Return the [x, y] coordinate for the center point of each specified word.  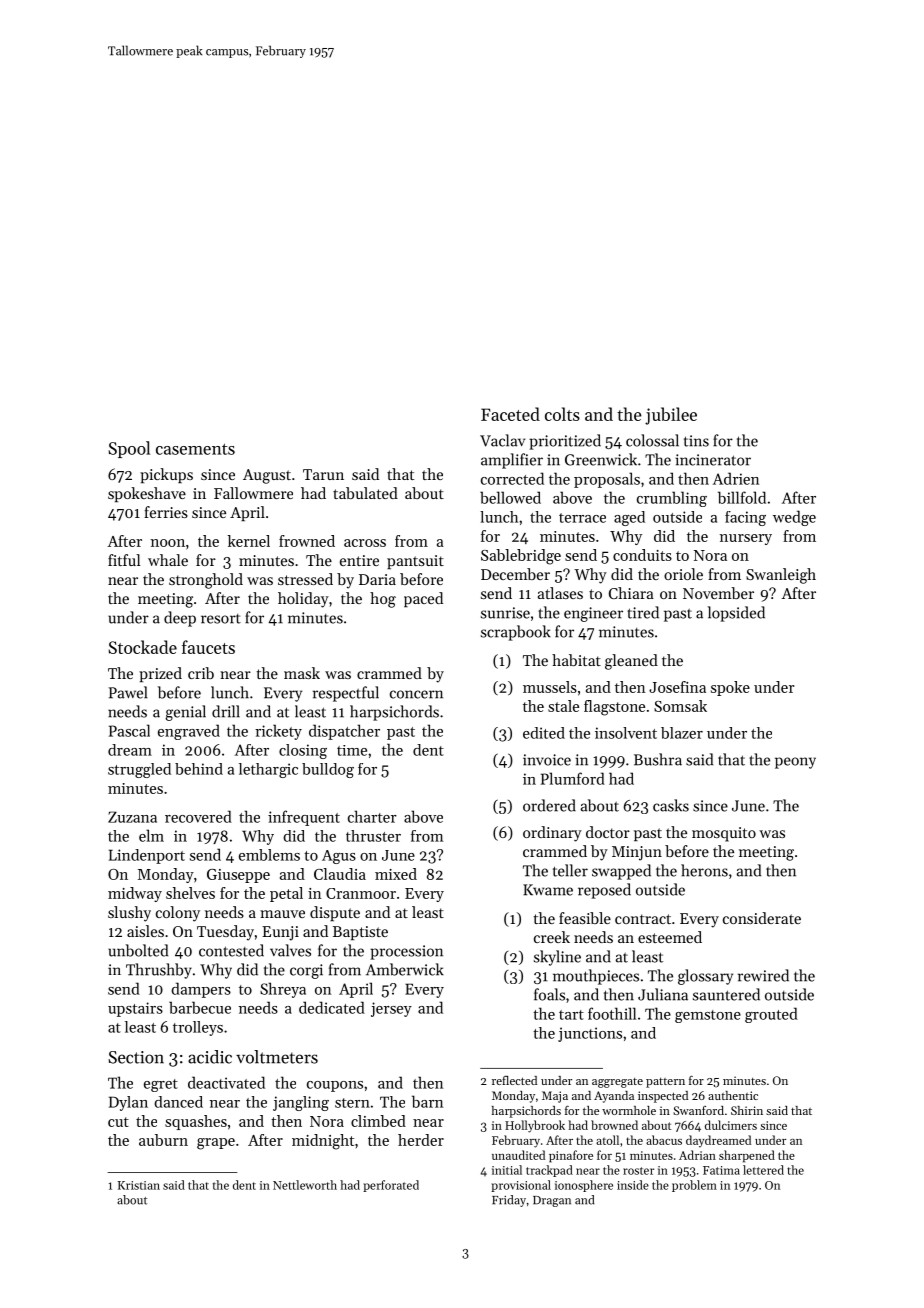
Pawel [128, 692]
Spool [129, 449]
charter [372, 816]
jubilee [671, 416]
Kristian [139, 1185]
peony [795, 763]
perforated [391, 1186]
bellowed [510, 497]
